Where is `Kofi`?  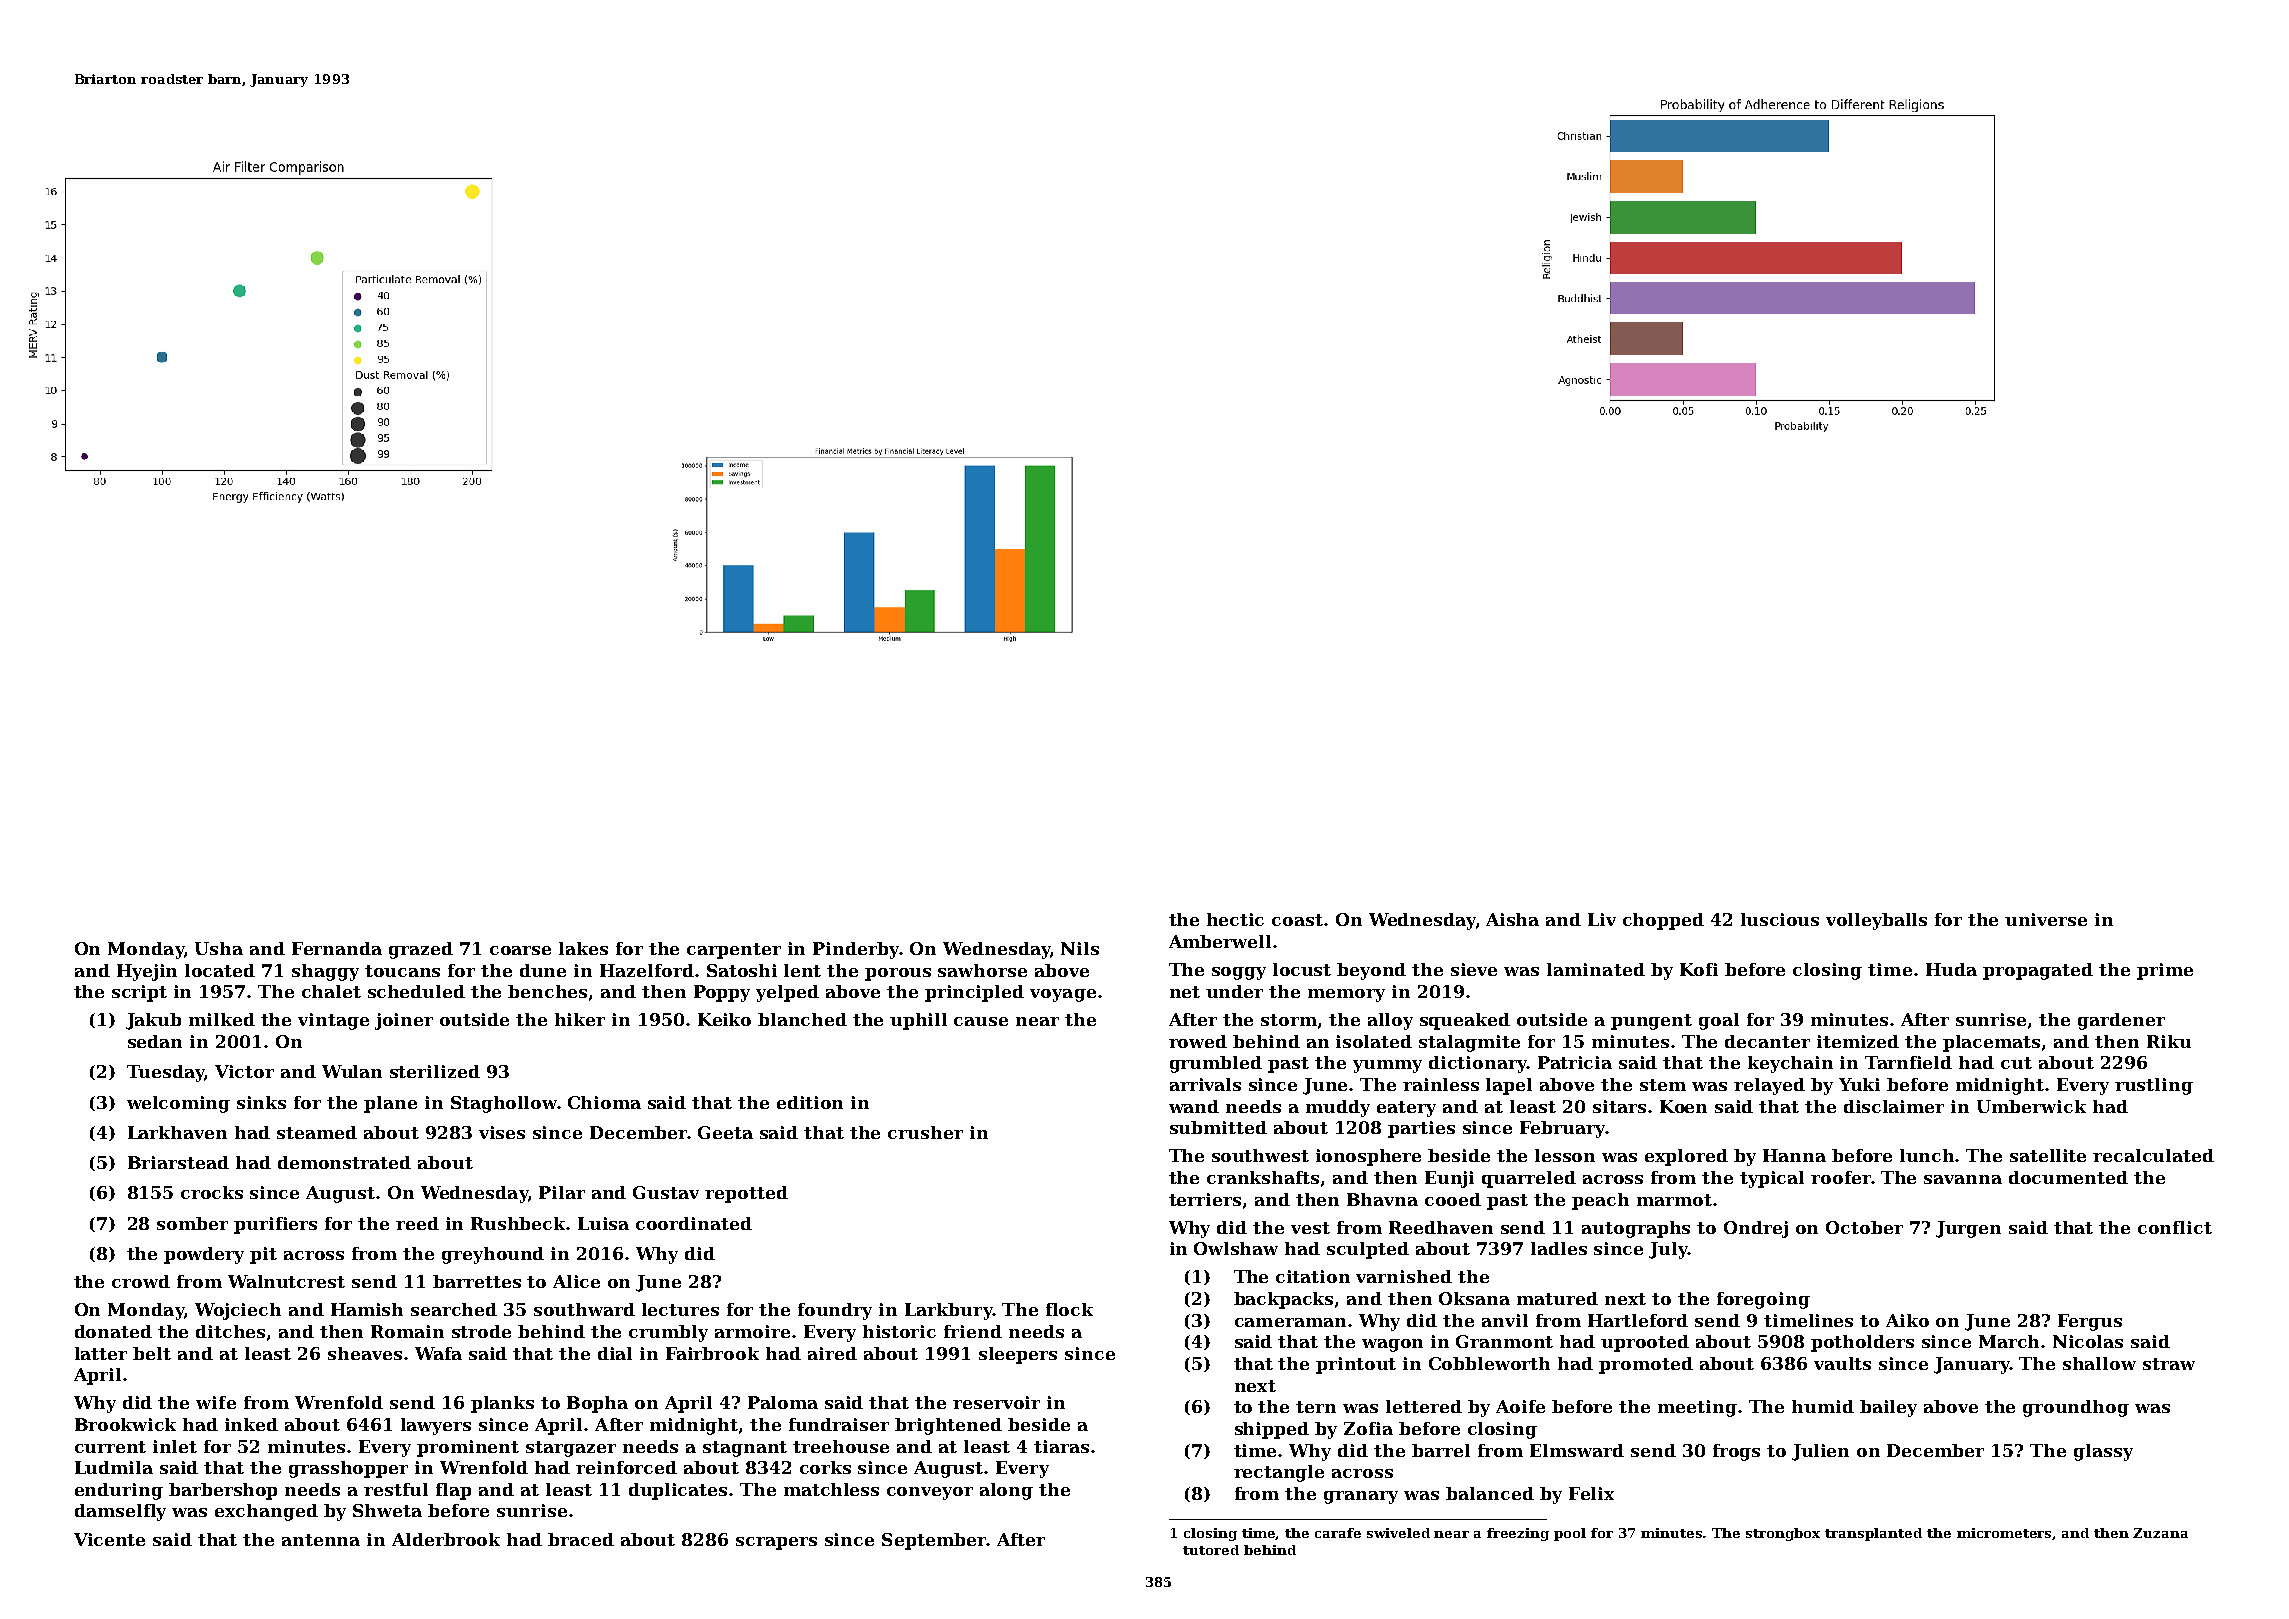
Kofi is located at coordinates (1699, 969).
